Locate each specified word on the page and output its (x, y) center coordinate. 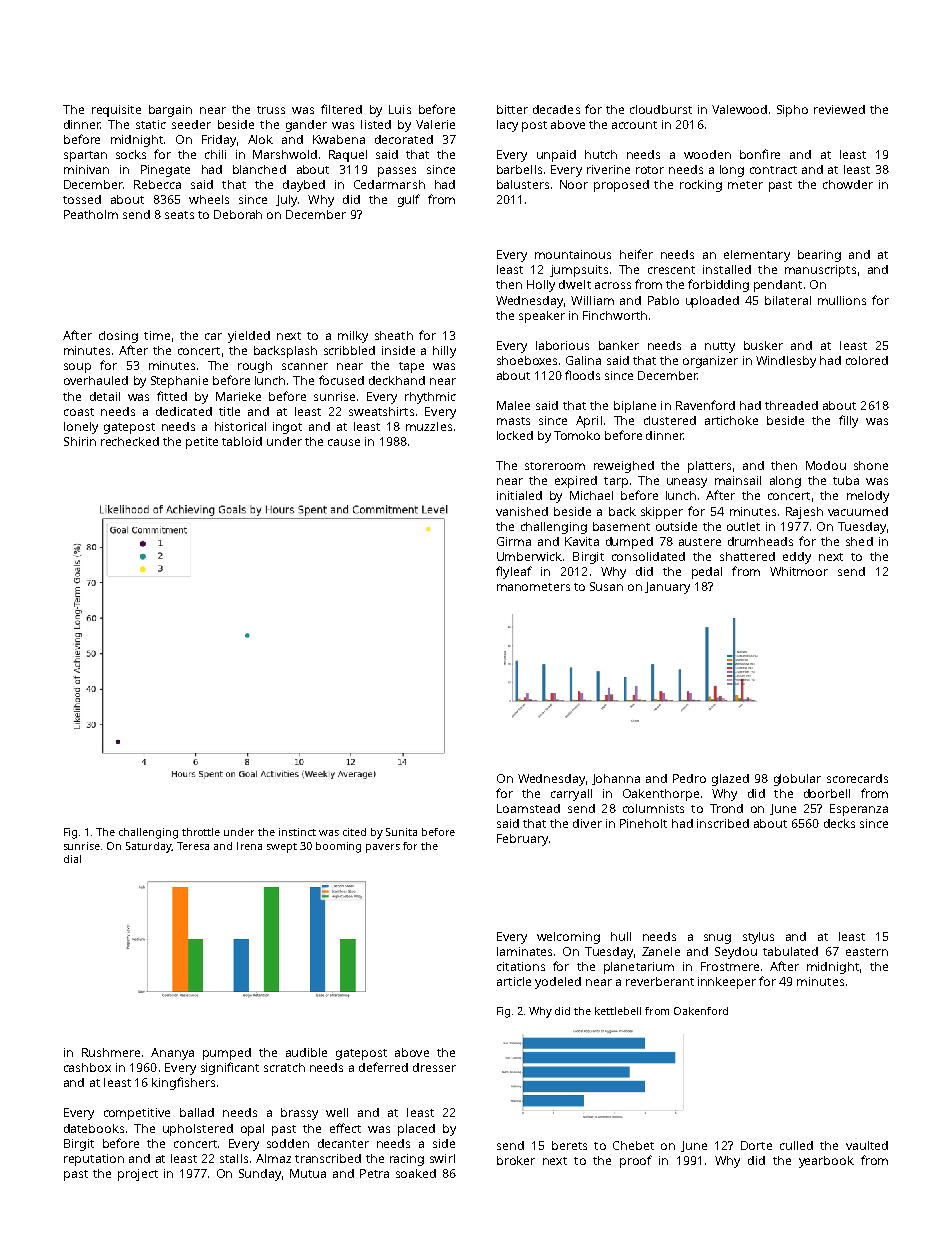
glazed (730, 780)
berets (569, 1145)
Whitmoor (799, 571)
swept (282, 848)
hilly (444, 352)
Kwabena (339, 139)
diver (587, 823)
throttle (201, 832)
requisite (116, 111)
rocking (701, 186)
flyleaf (514, 572)
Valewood (739, 109)
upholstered (198, 1130)
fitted (172, 396)
